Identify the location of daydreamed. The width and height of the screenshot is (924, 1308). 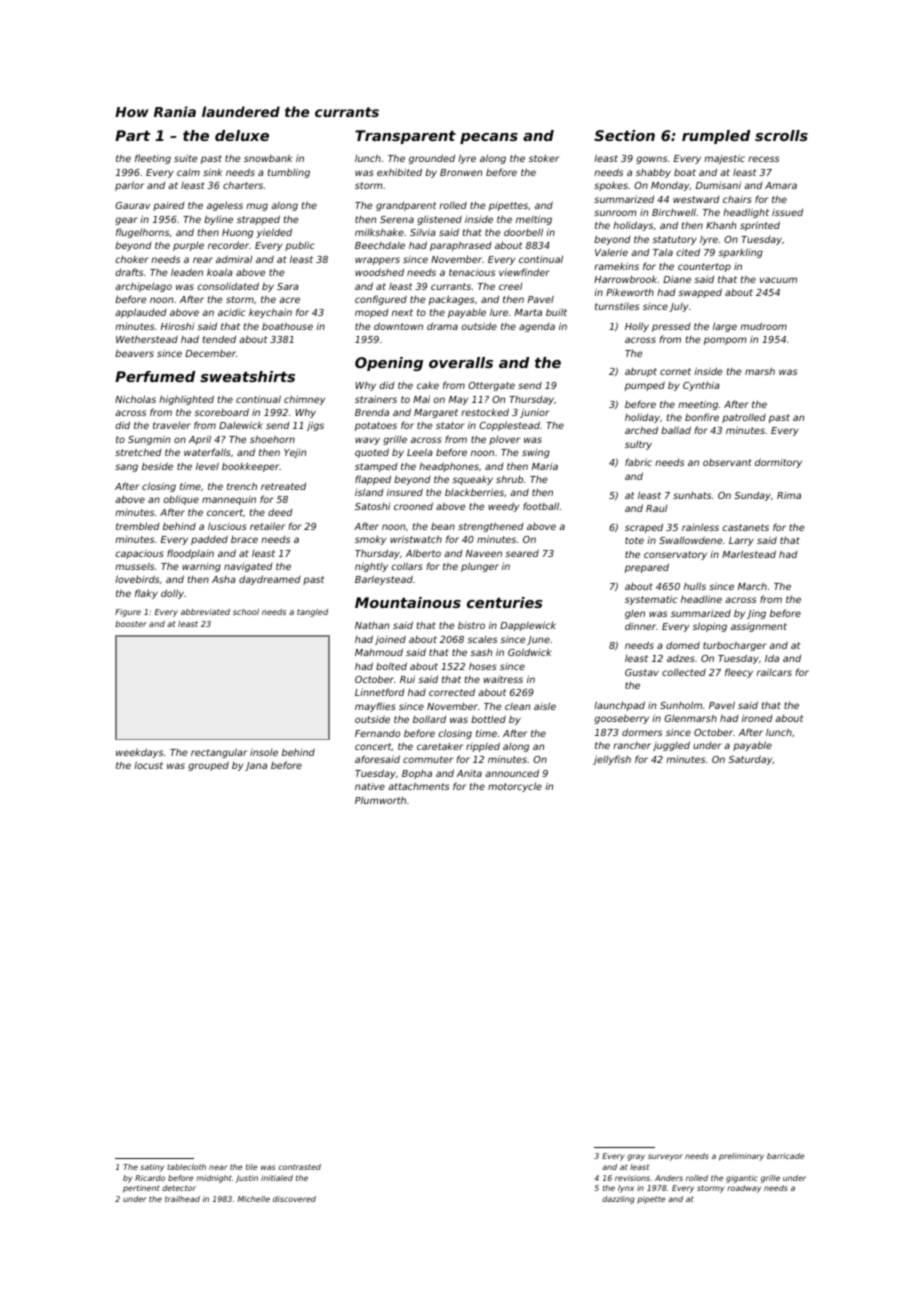
(270, 580).
